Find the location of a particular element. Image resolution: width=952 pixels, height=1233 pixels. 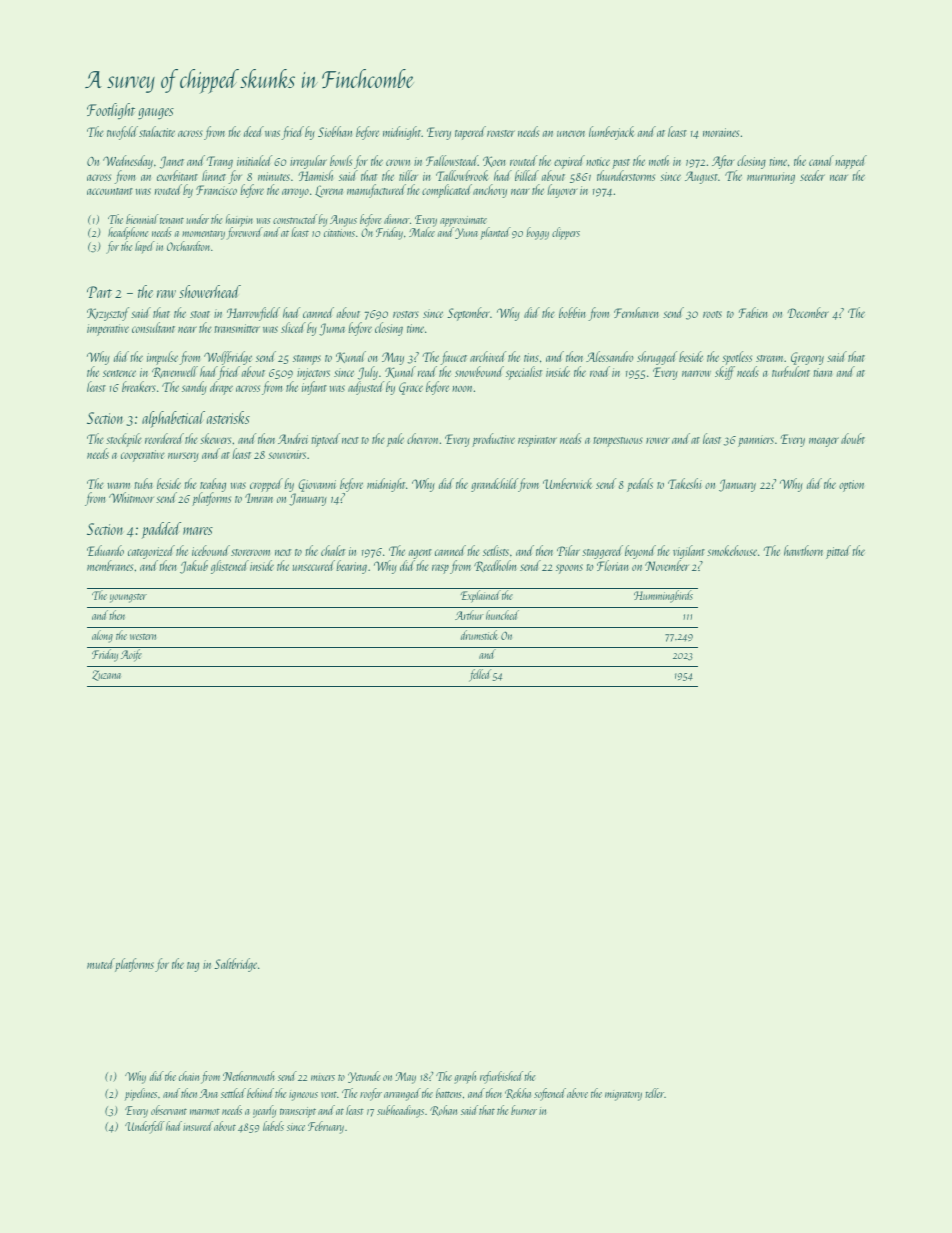

insured is located at coordinates (198, 1126).
